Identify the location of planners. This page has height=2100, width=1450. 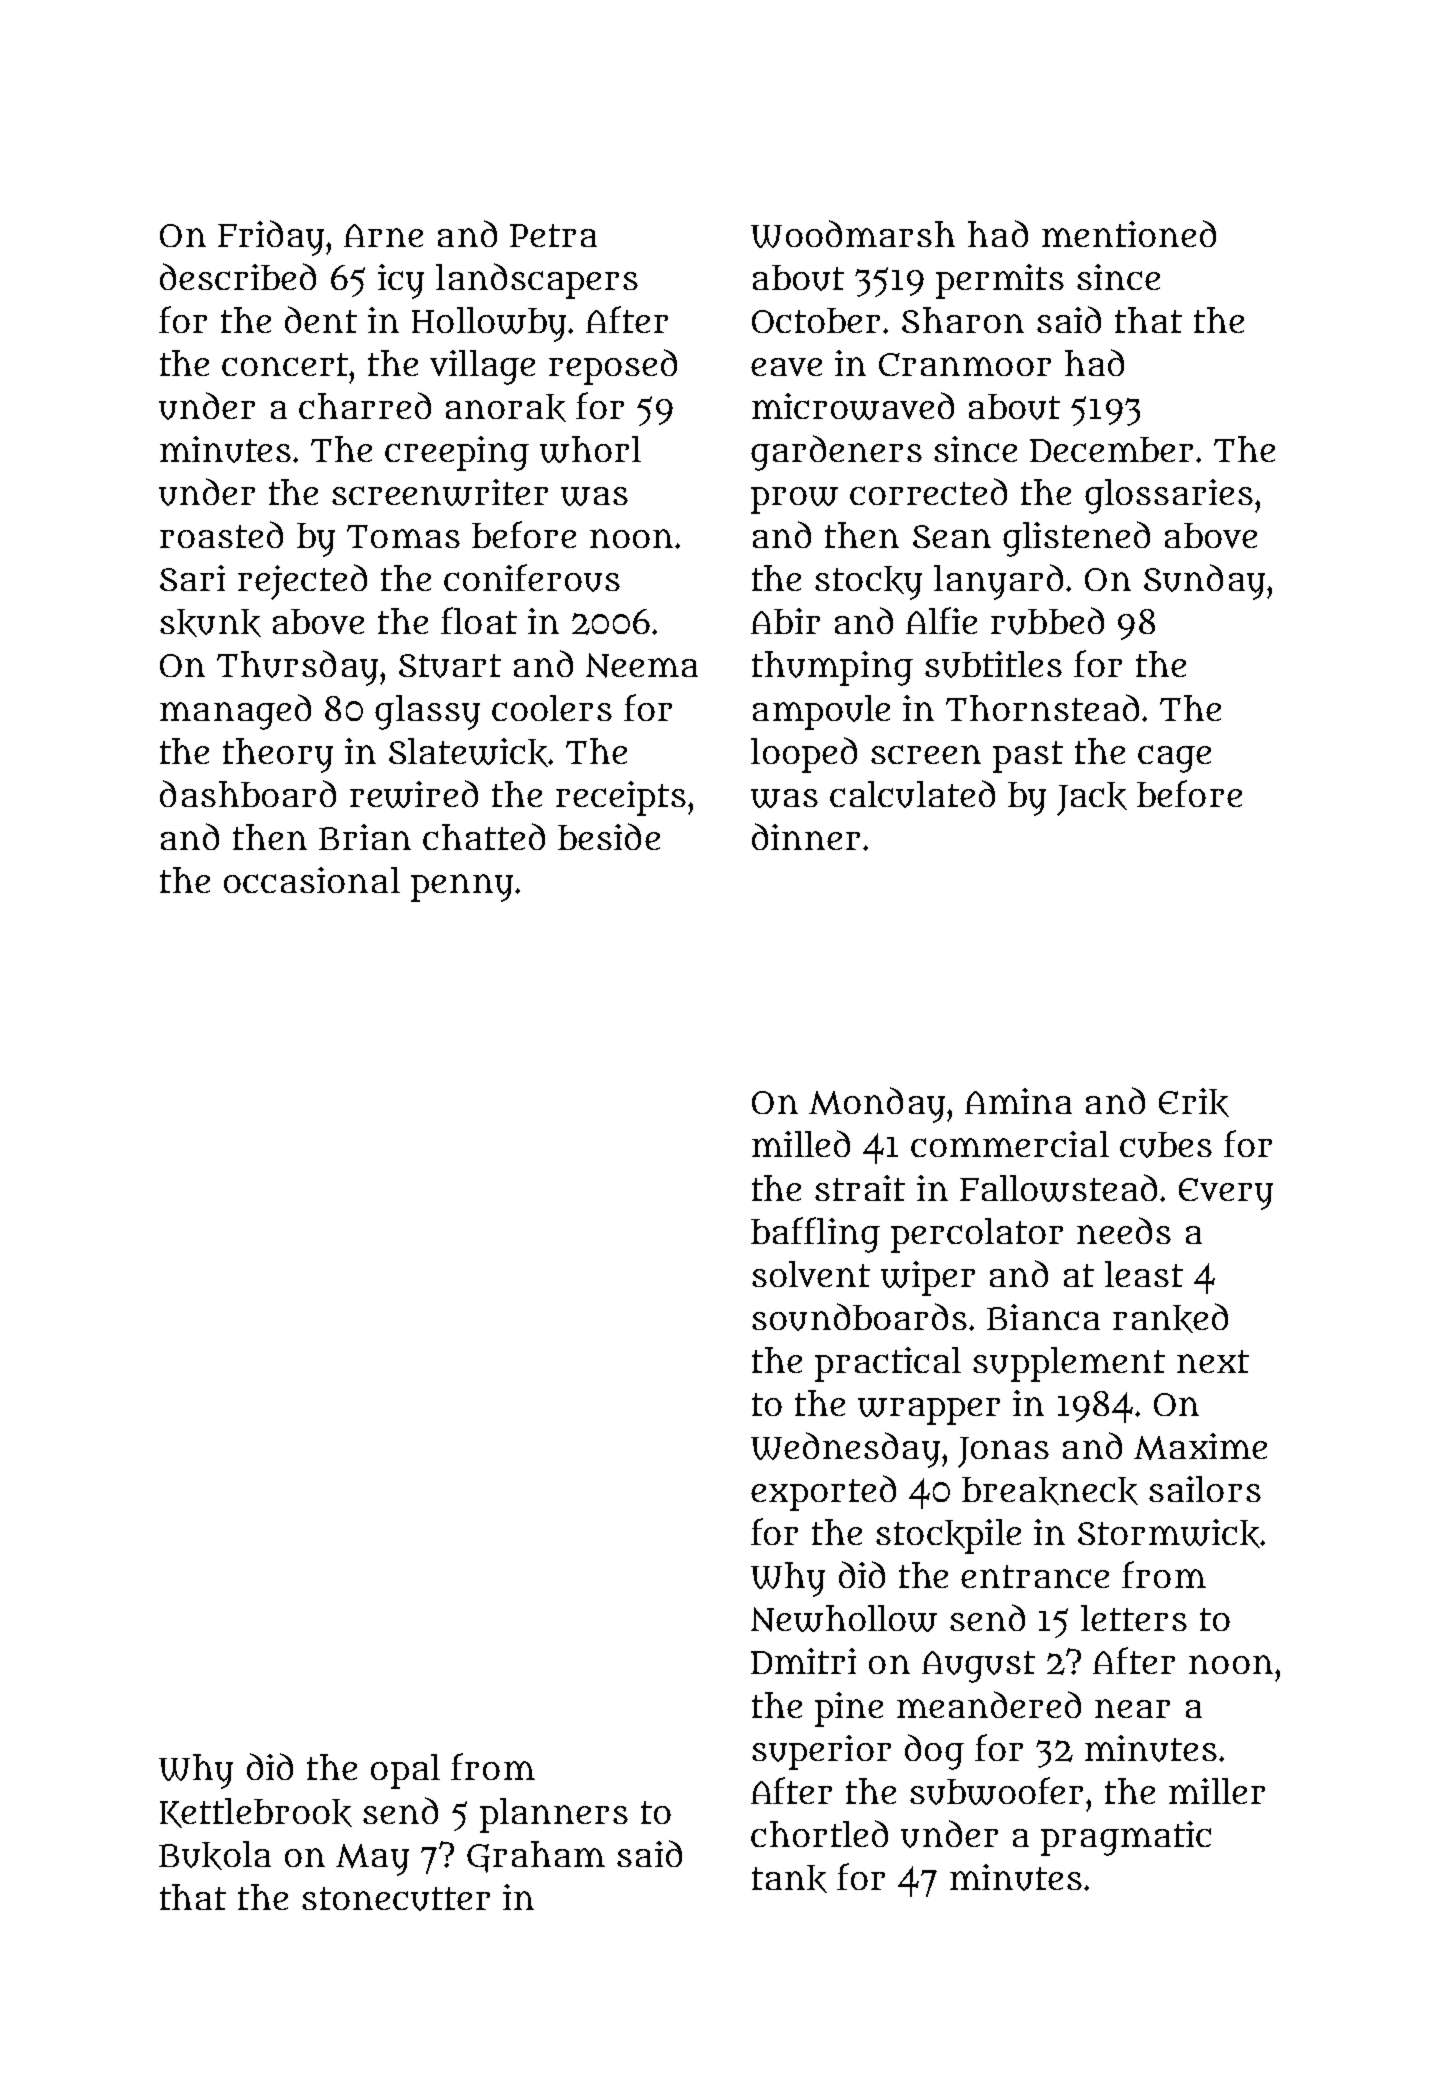
(554, 1815).
